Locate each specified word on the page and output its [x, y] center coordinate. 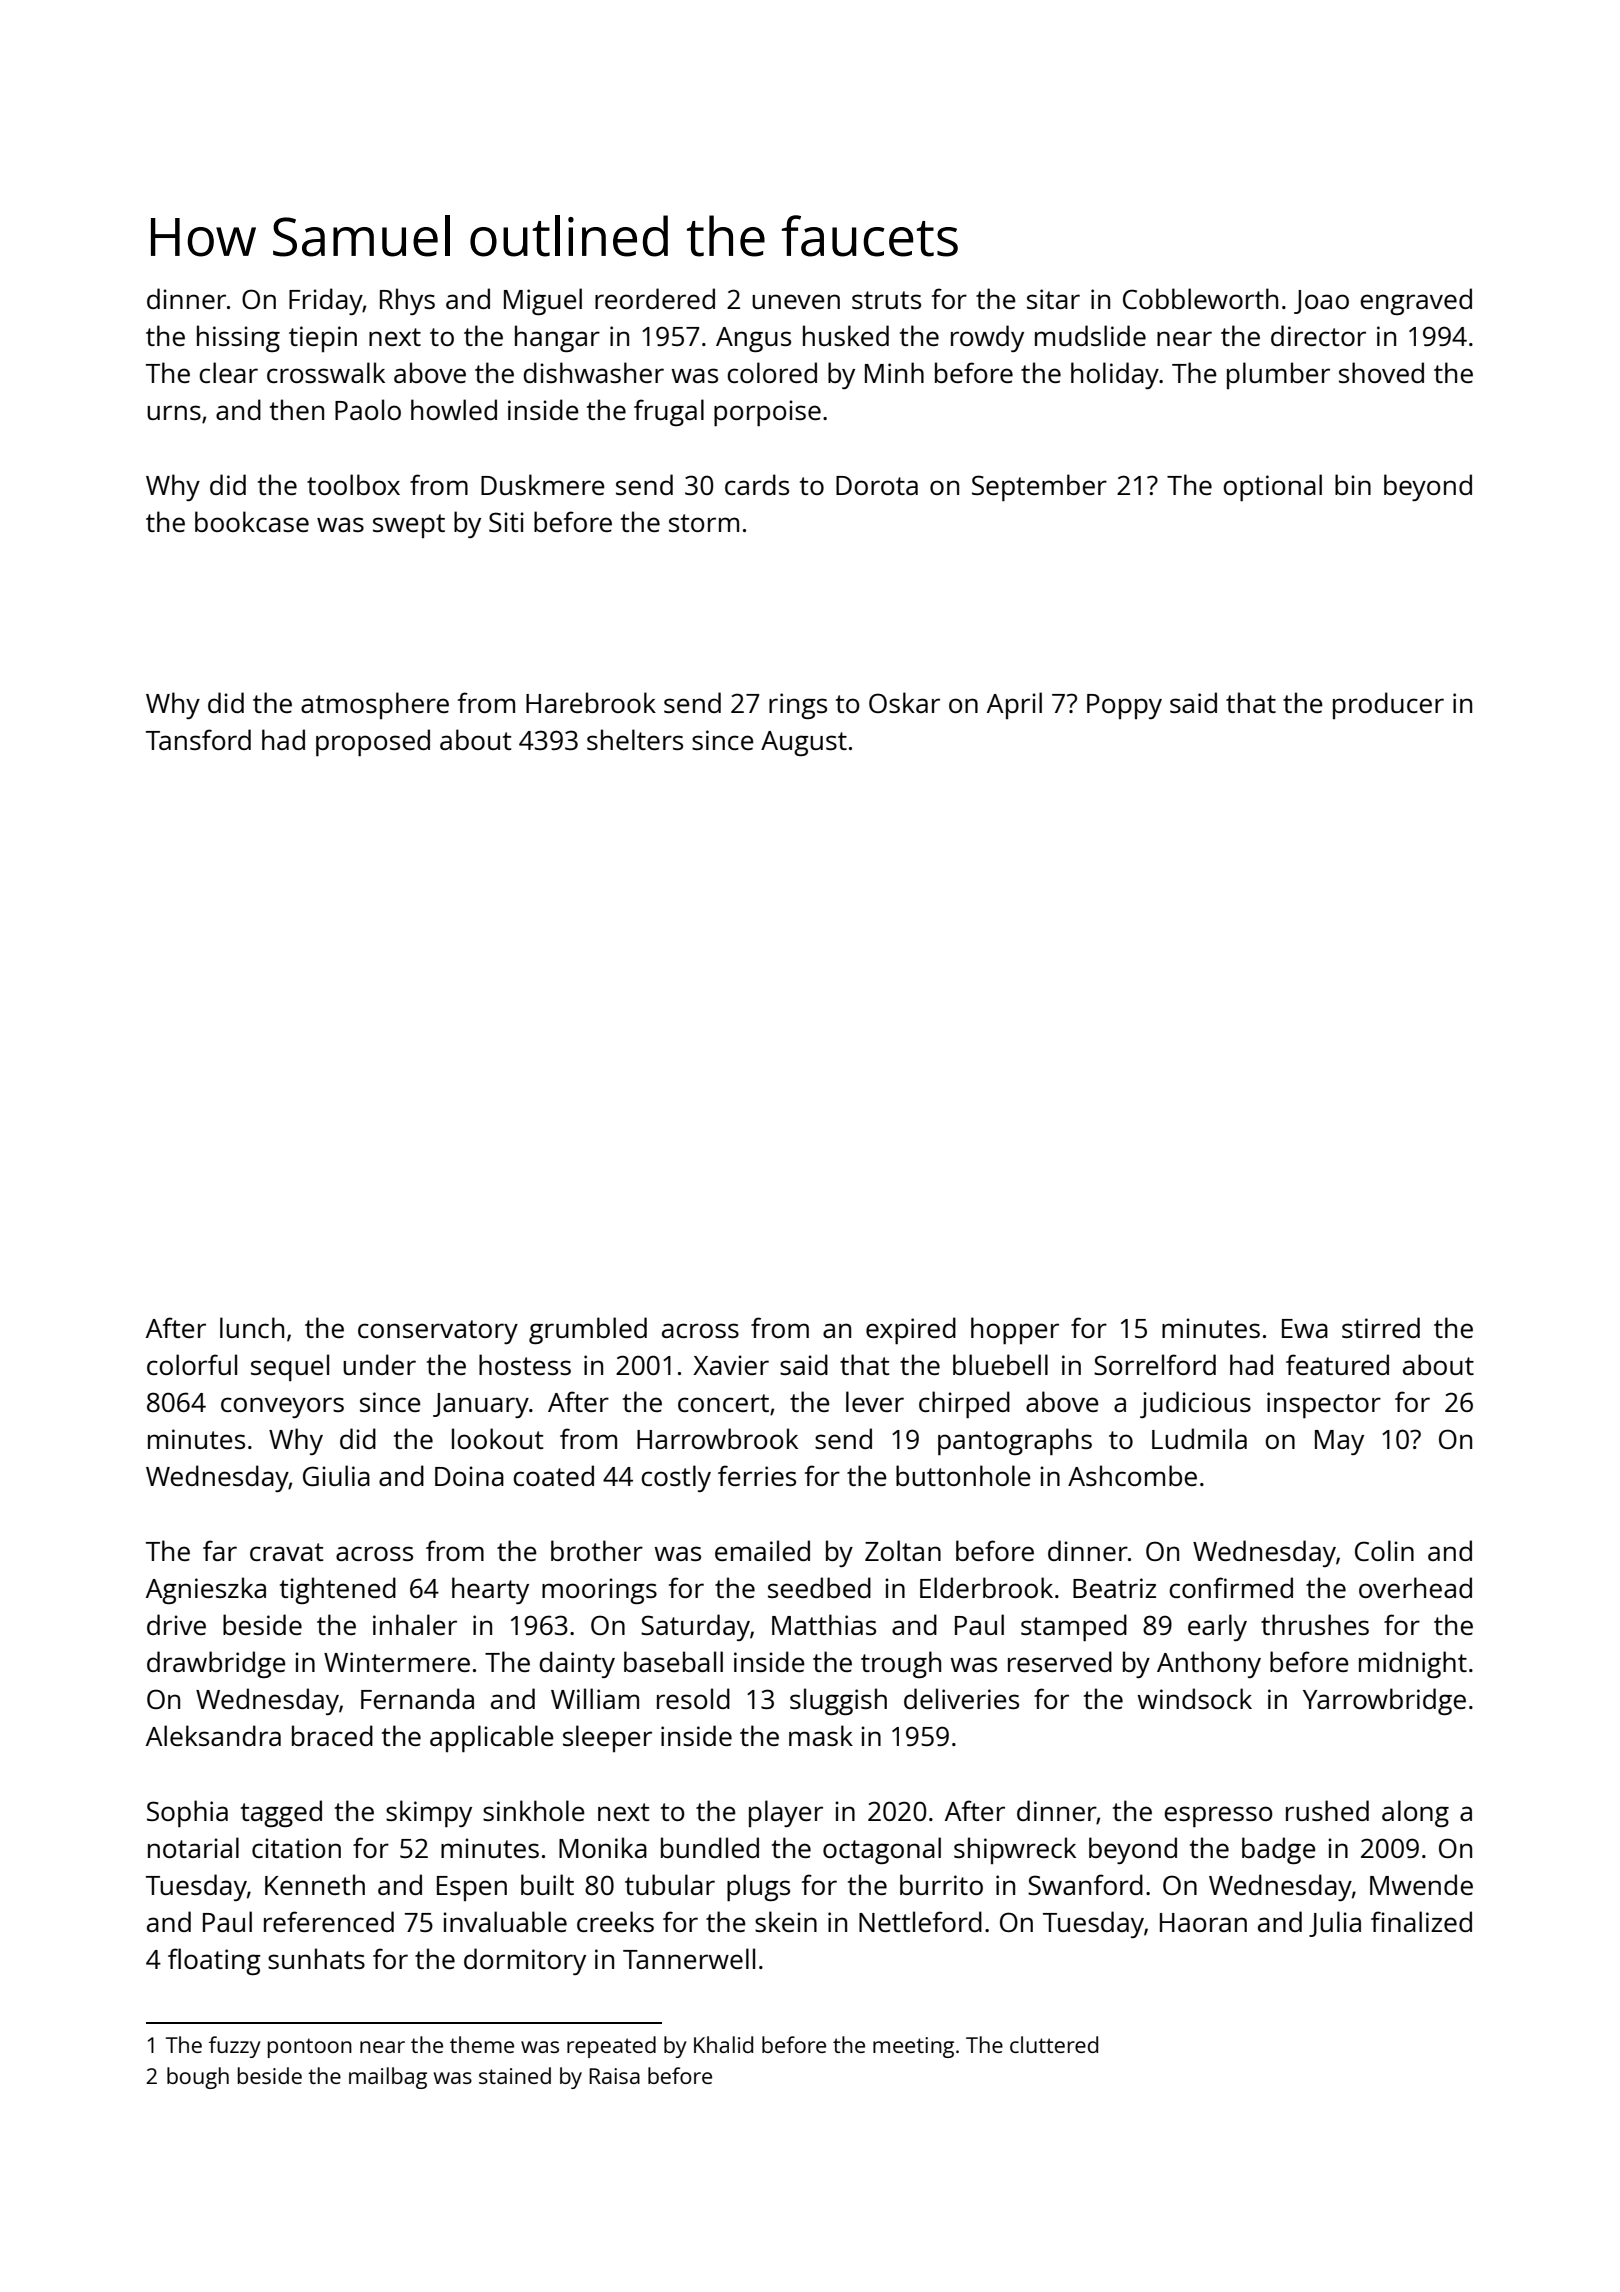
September [1039, 487]
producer [1388, 705]
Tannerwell [689, 1958]
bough [198, 2078]
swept [409, 526]
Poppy [1124, 706]
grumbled [588, 1330]
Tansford [198, 739]
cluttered [1054, 2044]
